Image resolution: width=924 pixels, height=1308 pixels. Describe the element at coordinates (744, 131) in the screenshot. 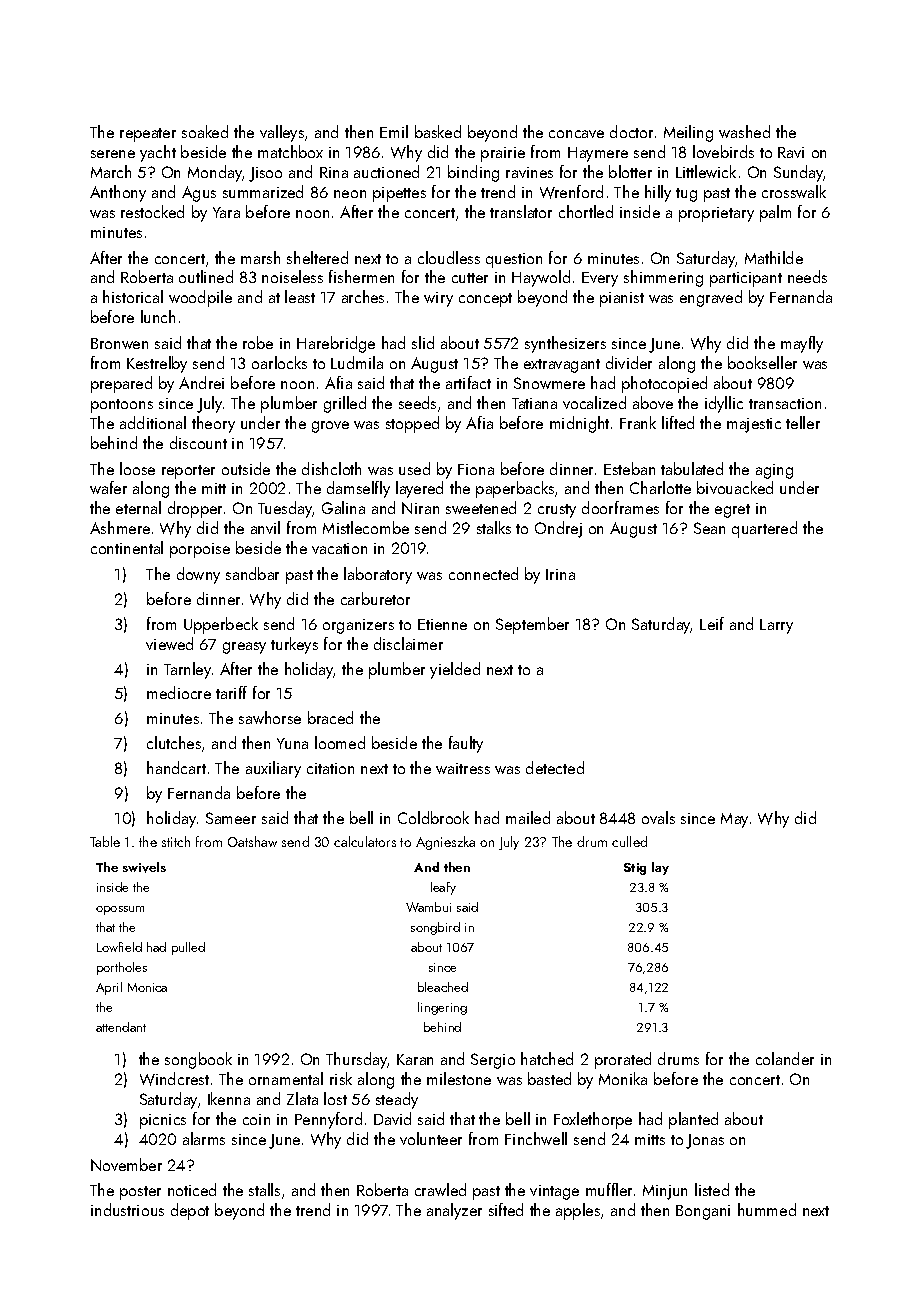

I see `washed` at that location.
